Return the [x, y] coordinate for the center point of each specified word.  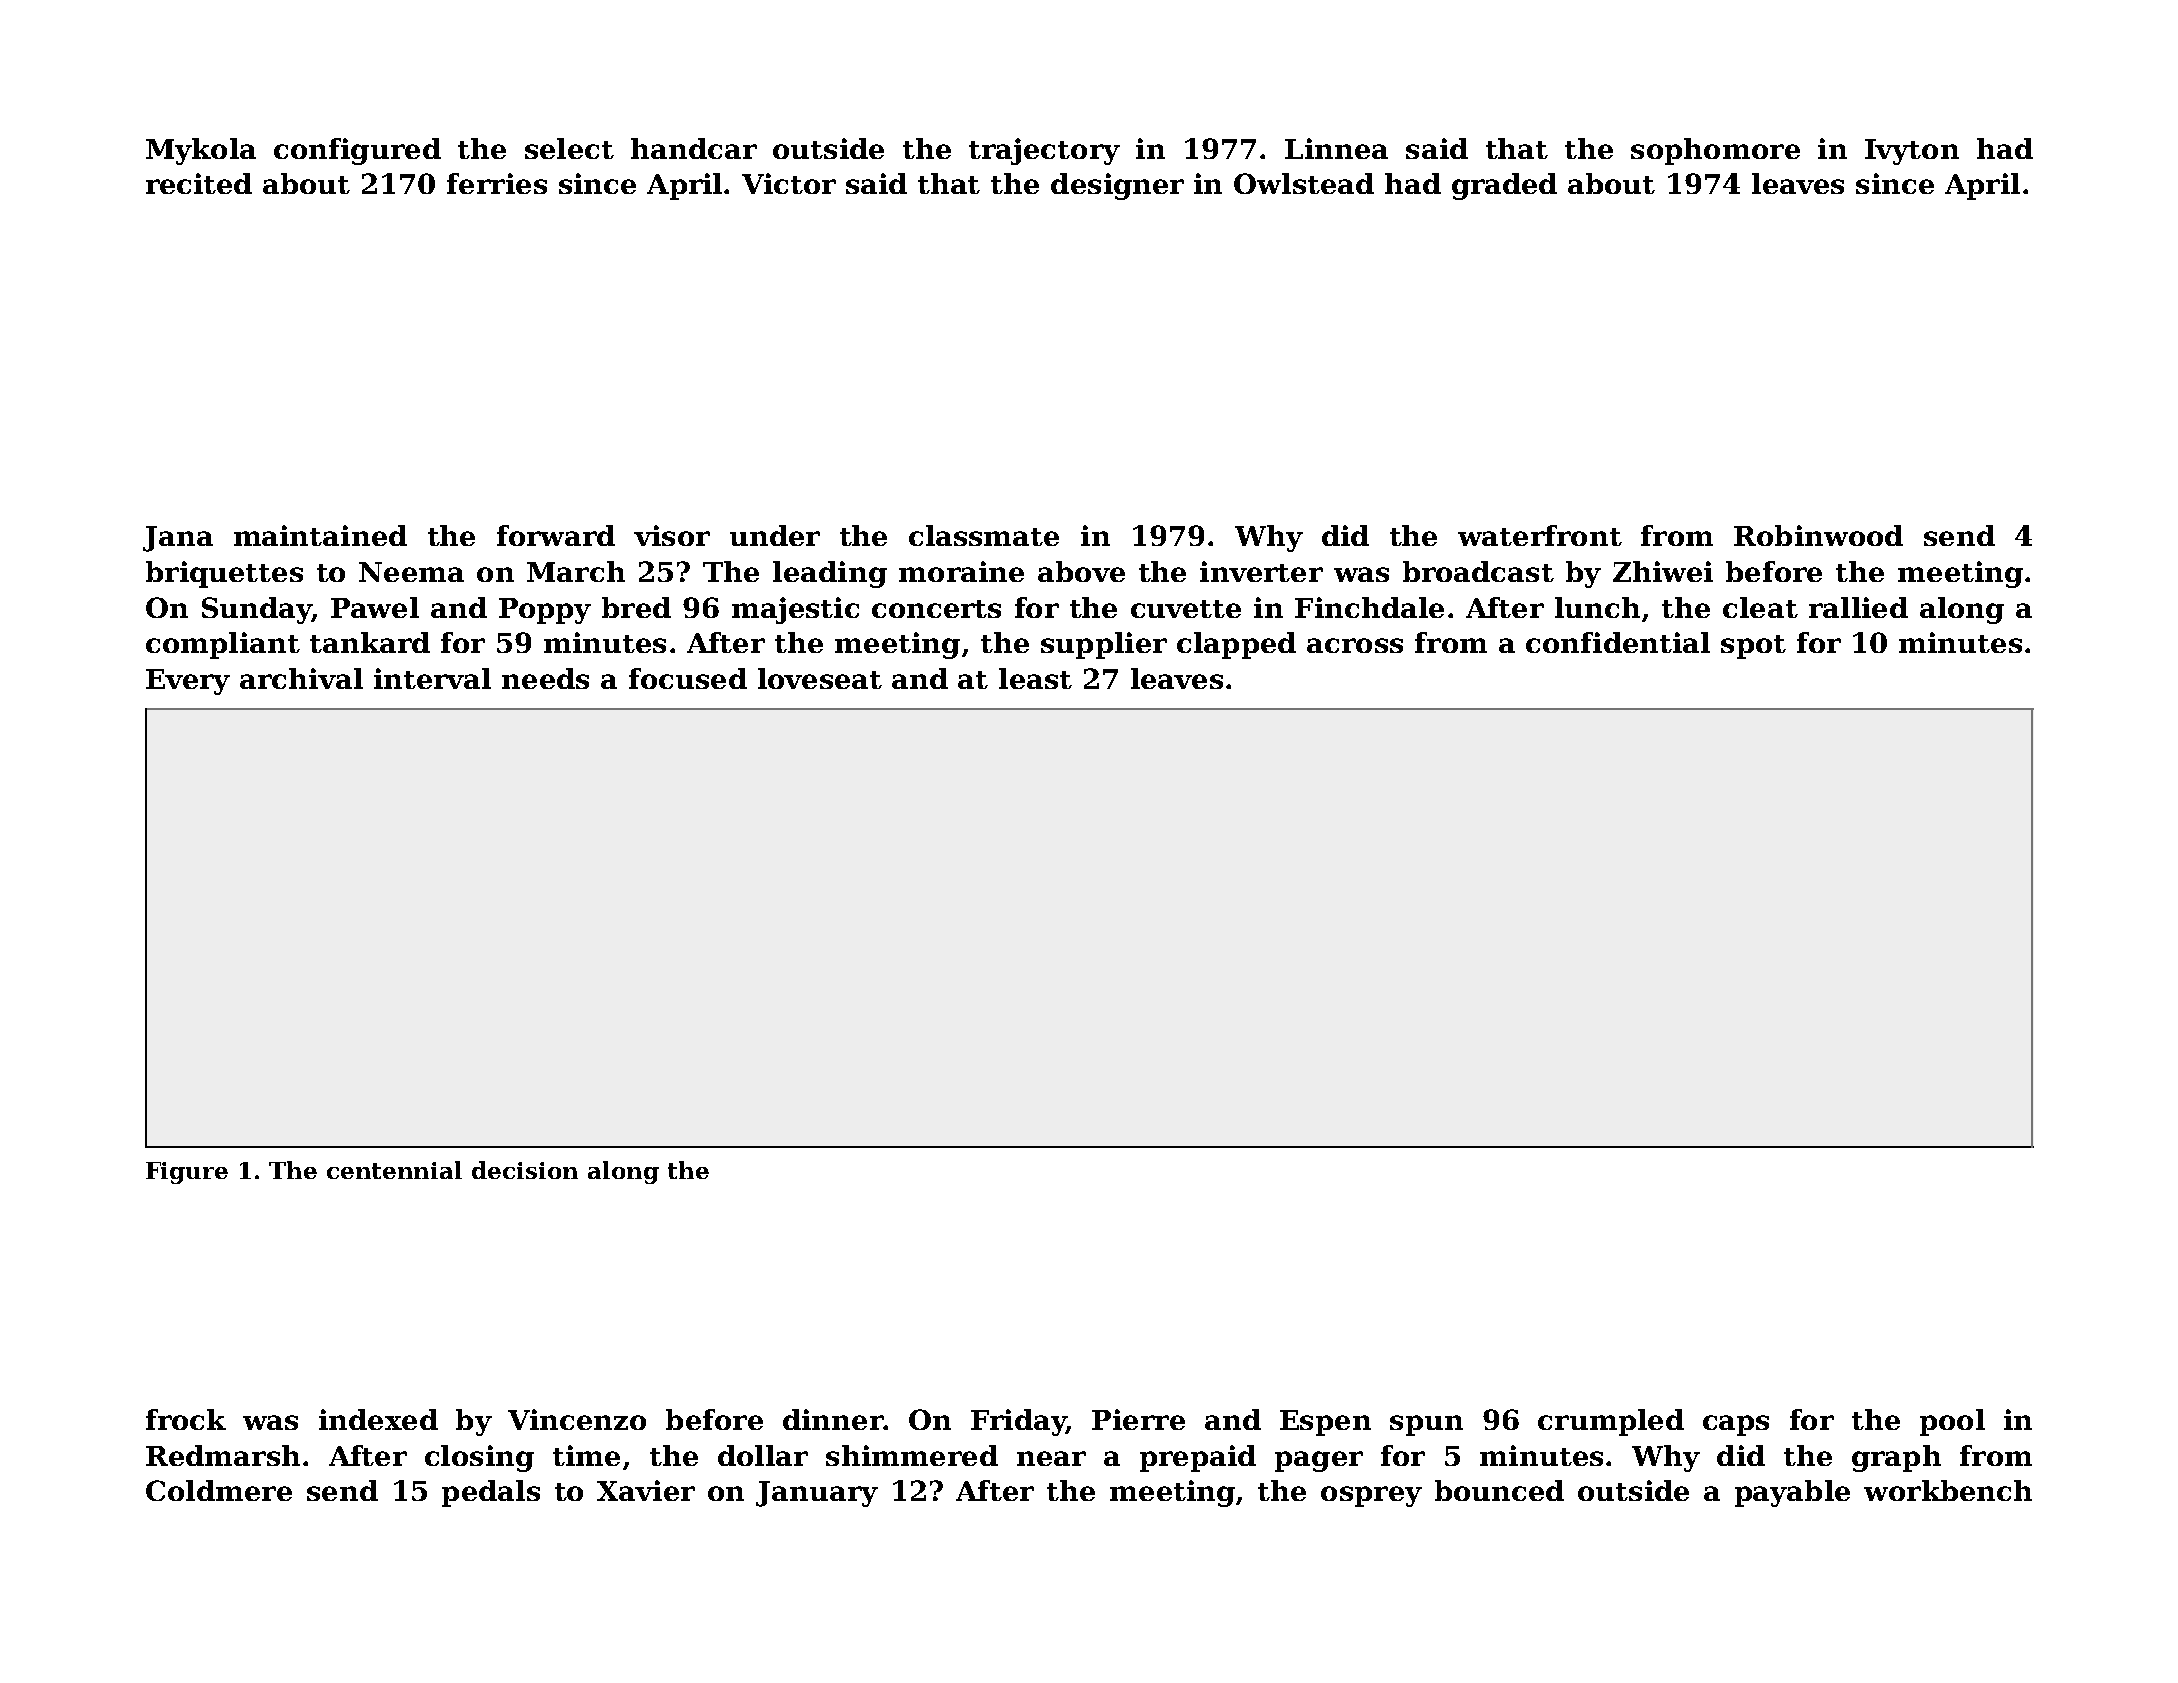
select [569, 148]
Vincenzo [577, 1419]
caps [1736, 1425]
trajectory [1044, 151]
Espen [1325, 1423]
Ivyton [1912, 152]
